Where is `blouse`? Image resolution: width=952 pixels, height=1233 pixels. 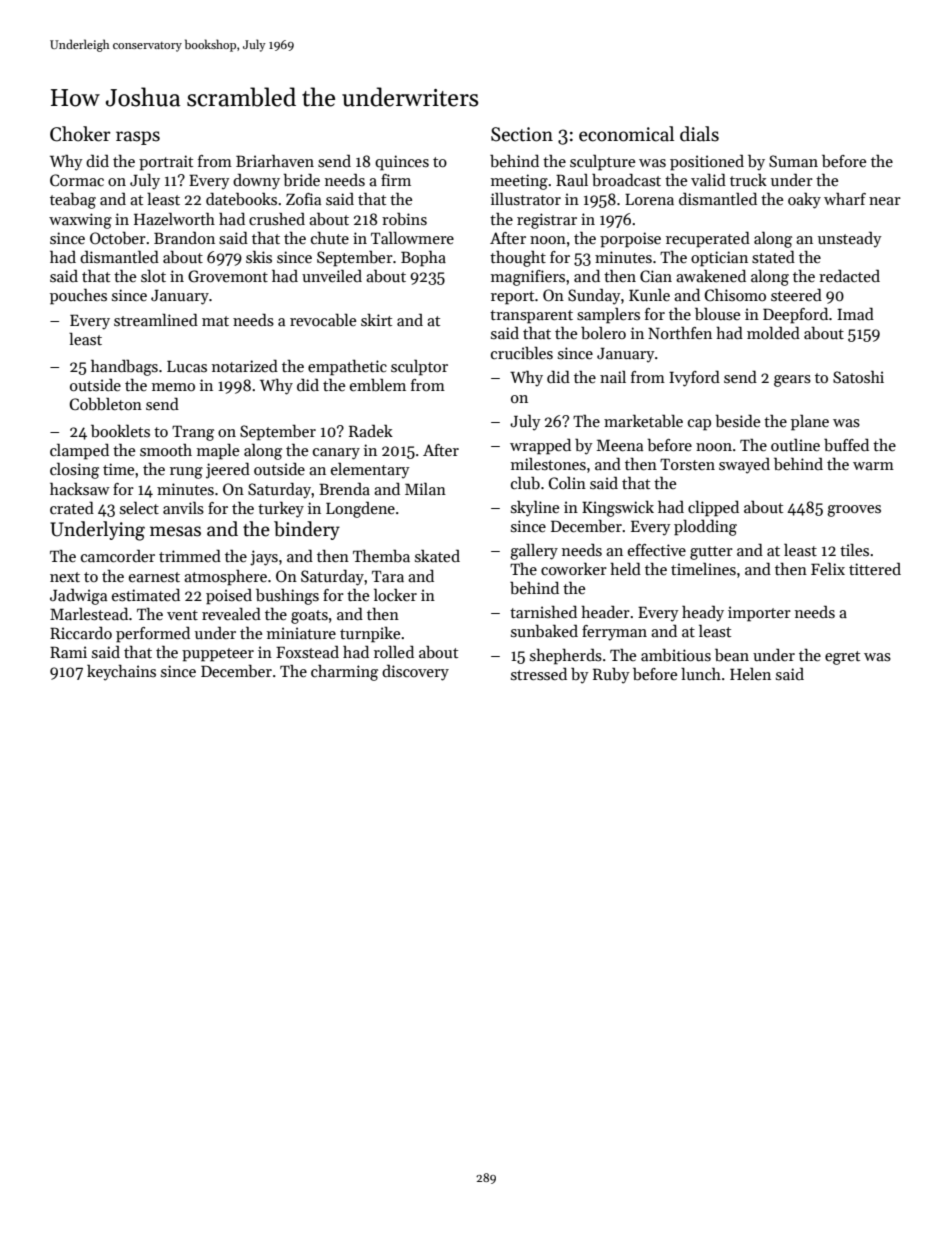 blouse is located at coordinates (717, 314).
